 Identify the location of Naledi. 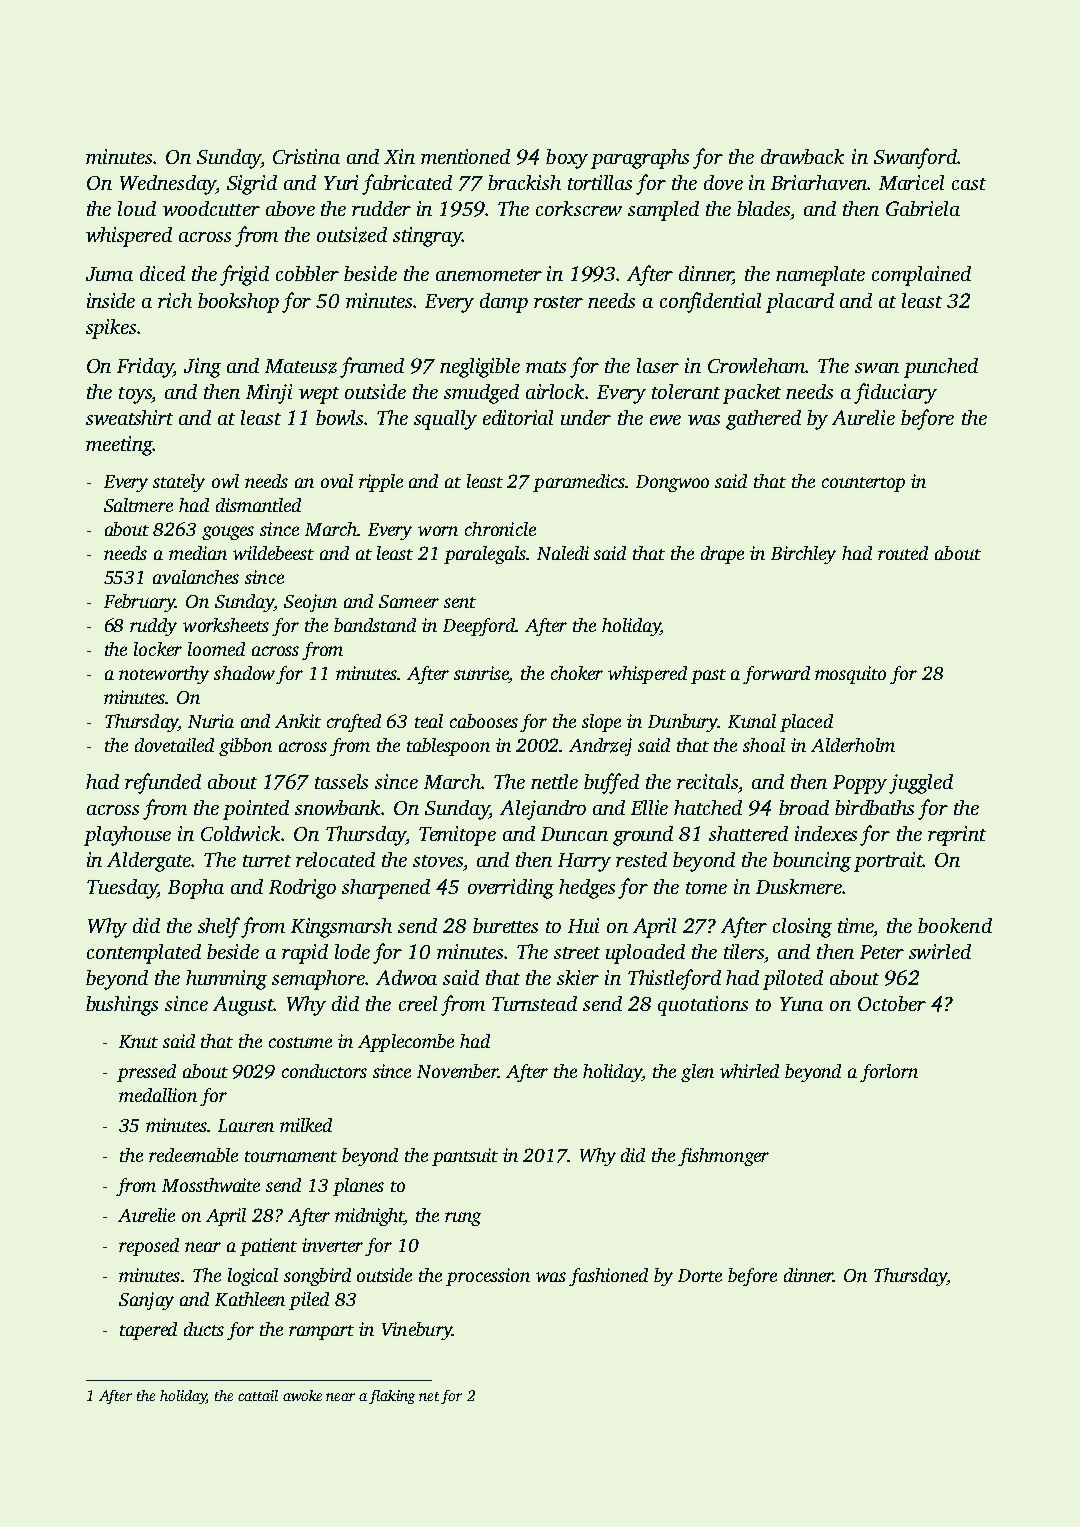
(563, 553).
